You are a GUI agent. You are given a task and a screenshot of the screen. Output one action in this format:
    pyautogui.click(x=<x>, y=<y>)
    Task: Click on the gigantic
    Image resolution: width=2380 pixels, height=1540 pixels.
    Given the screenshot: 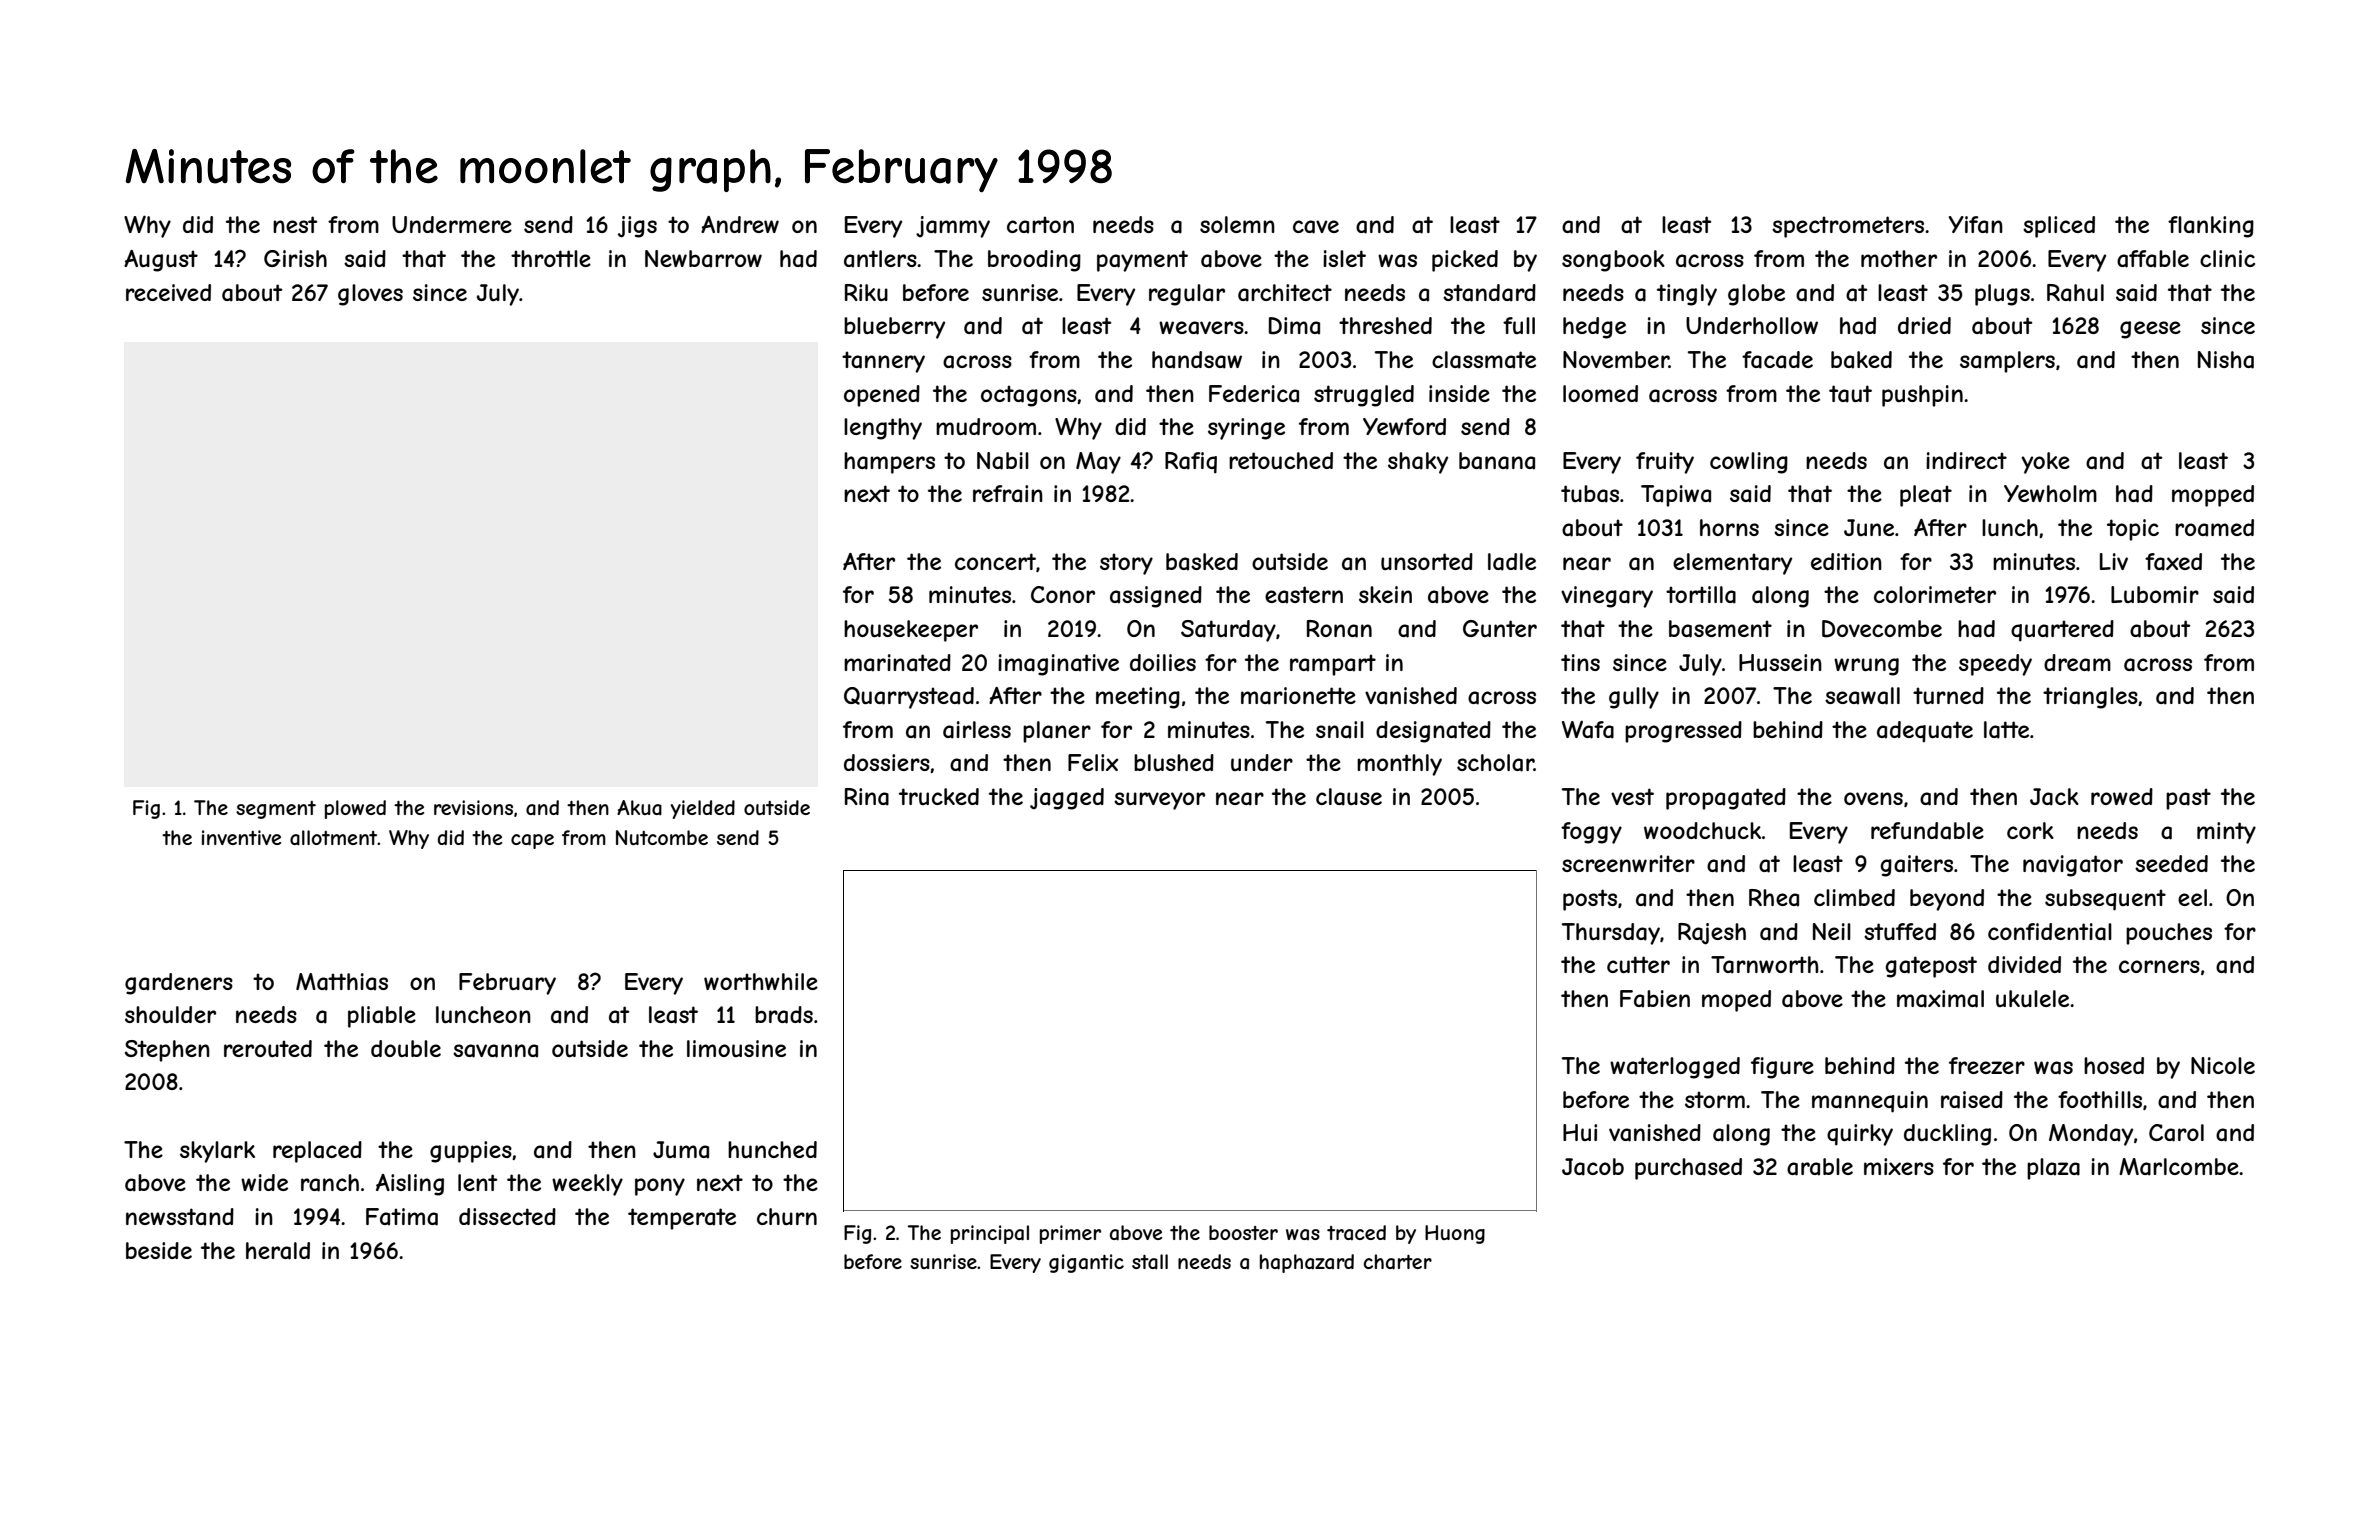 What is the action you would take?
    pyautogui.click(x=1086, y=1263)
